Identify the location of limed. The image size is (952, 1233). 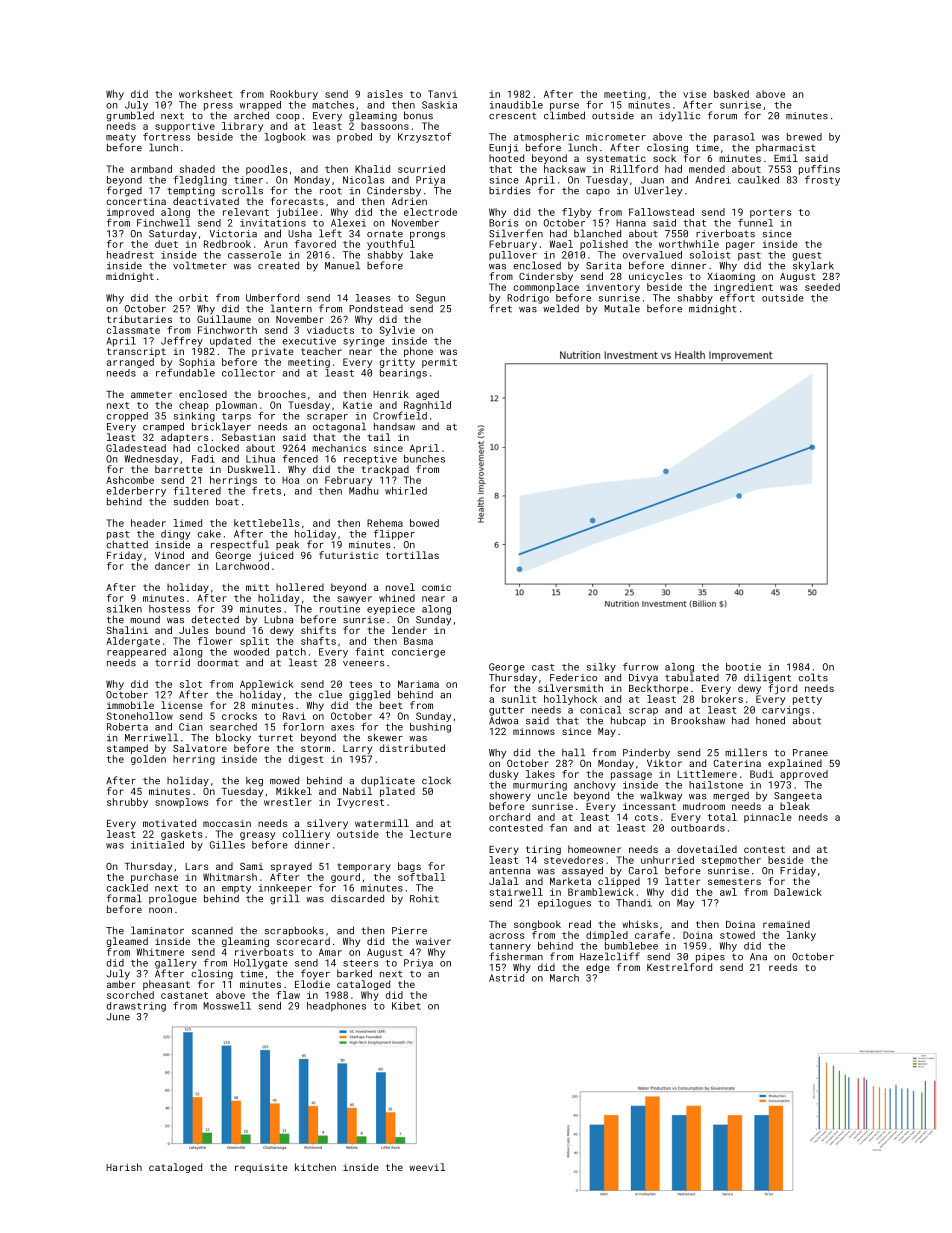
(188, 523).
